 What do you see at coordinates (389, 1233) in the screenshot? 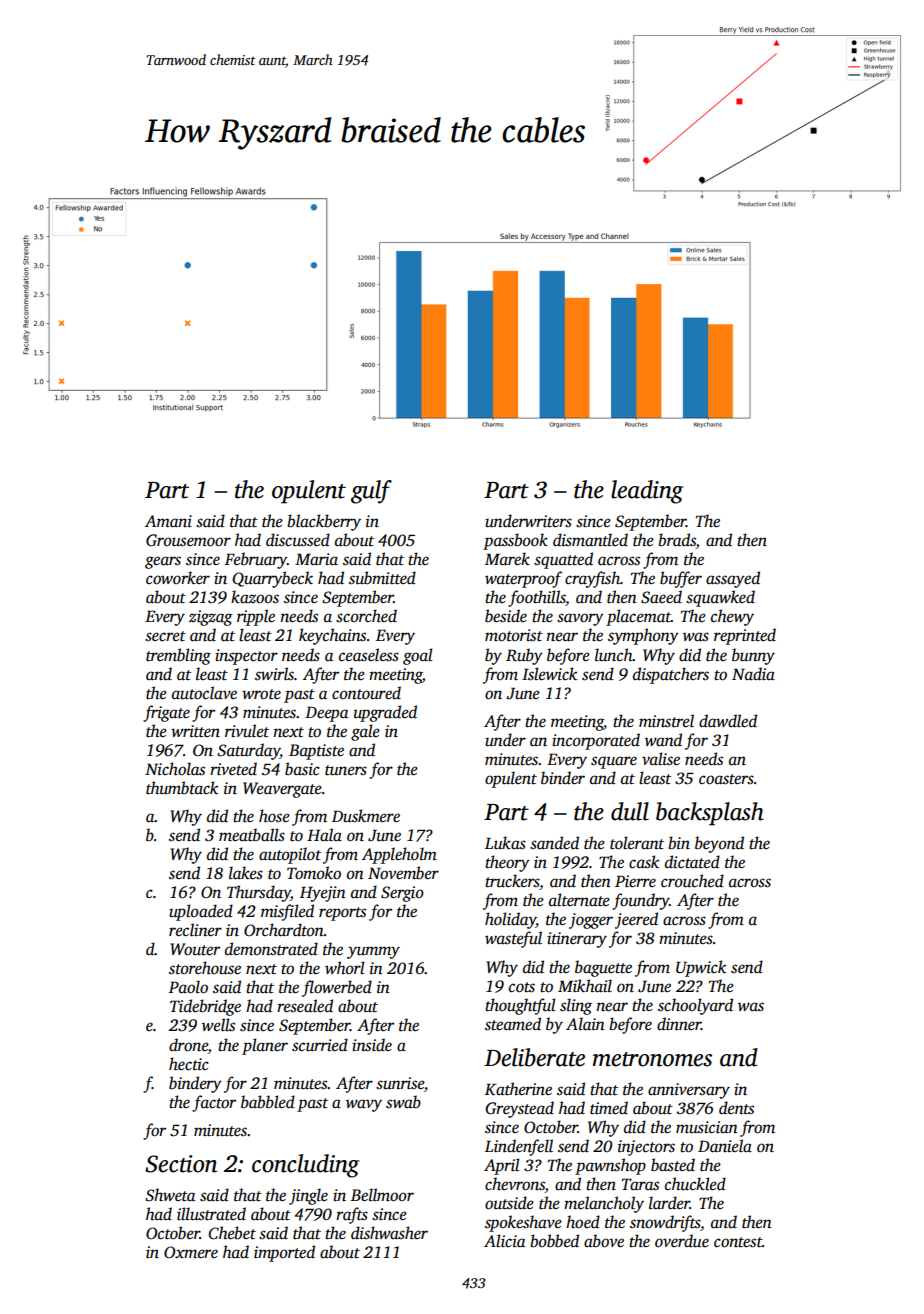
I see `dishwasher` at bounding box center [389, 1233].
